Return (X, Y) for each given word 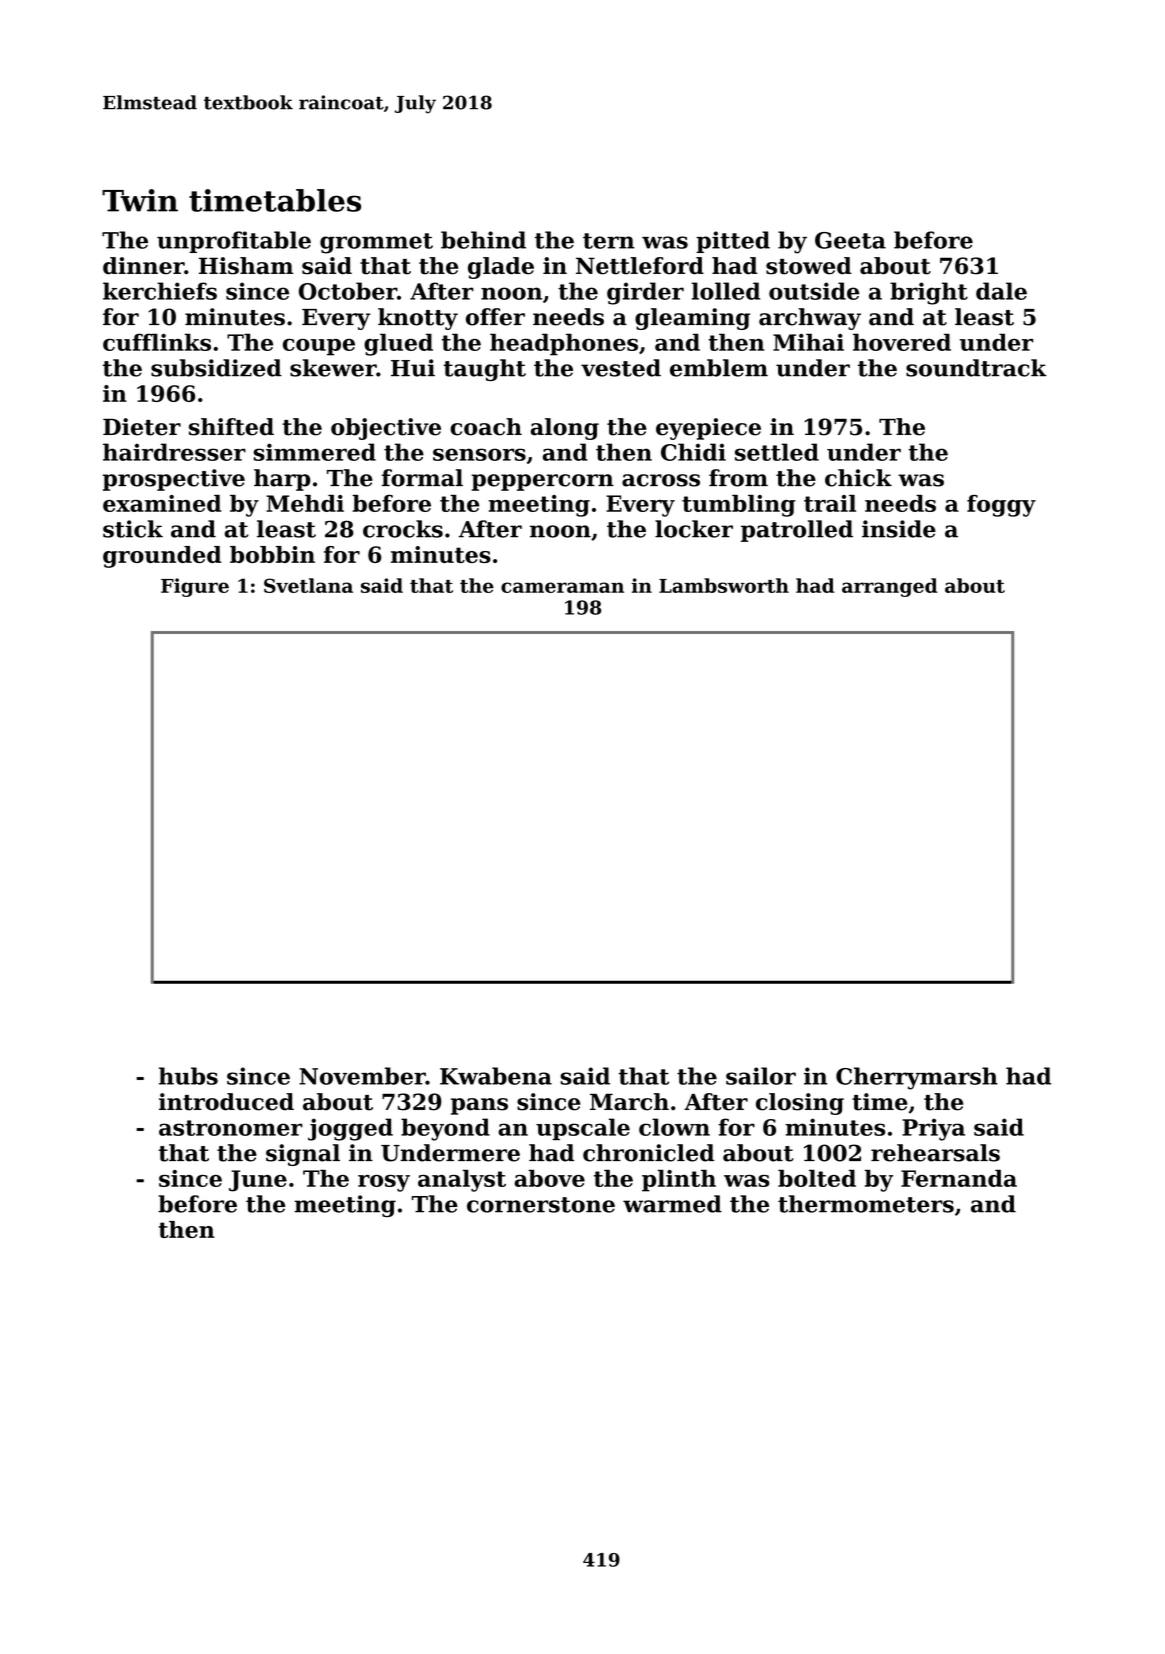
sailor (761, 1076)
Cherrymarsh (917, 1078)
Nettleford (640, 266)
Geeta (850, 240)
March (629, 1102)
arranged (890, 587)
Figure (195, 587)
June (258, 1181)
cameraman (562, 587)
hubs (188, 1076)
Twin (140, 200)
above (549, 1178)
